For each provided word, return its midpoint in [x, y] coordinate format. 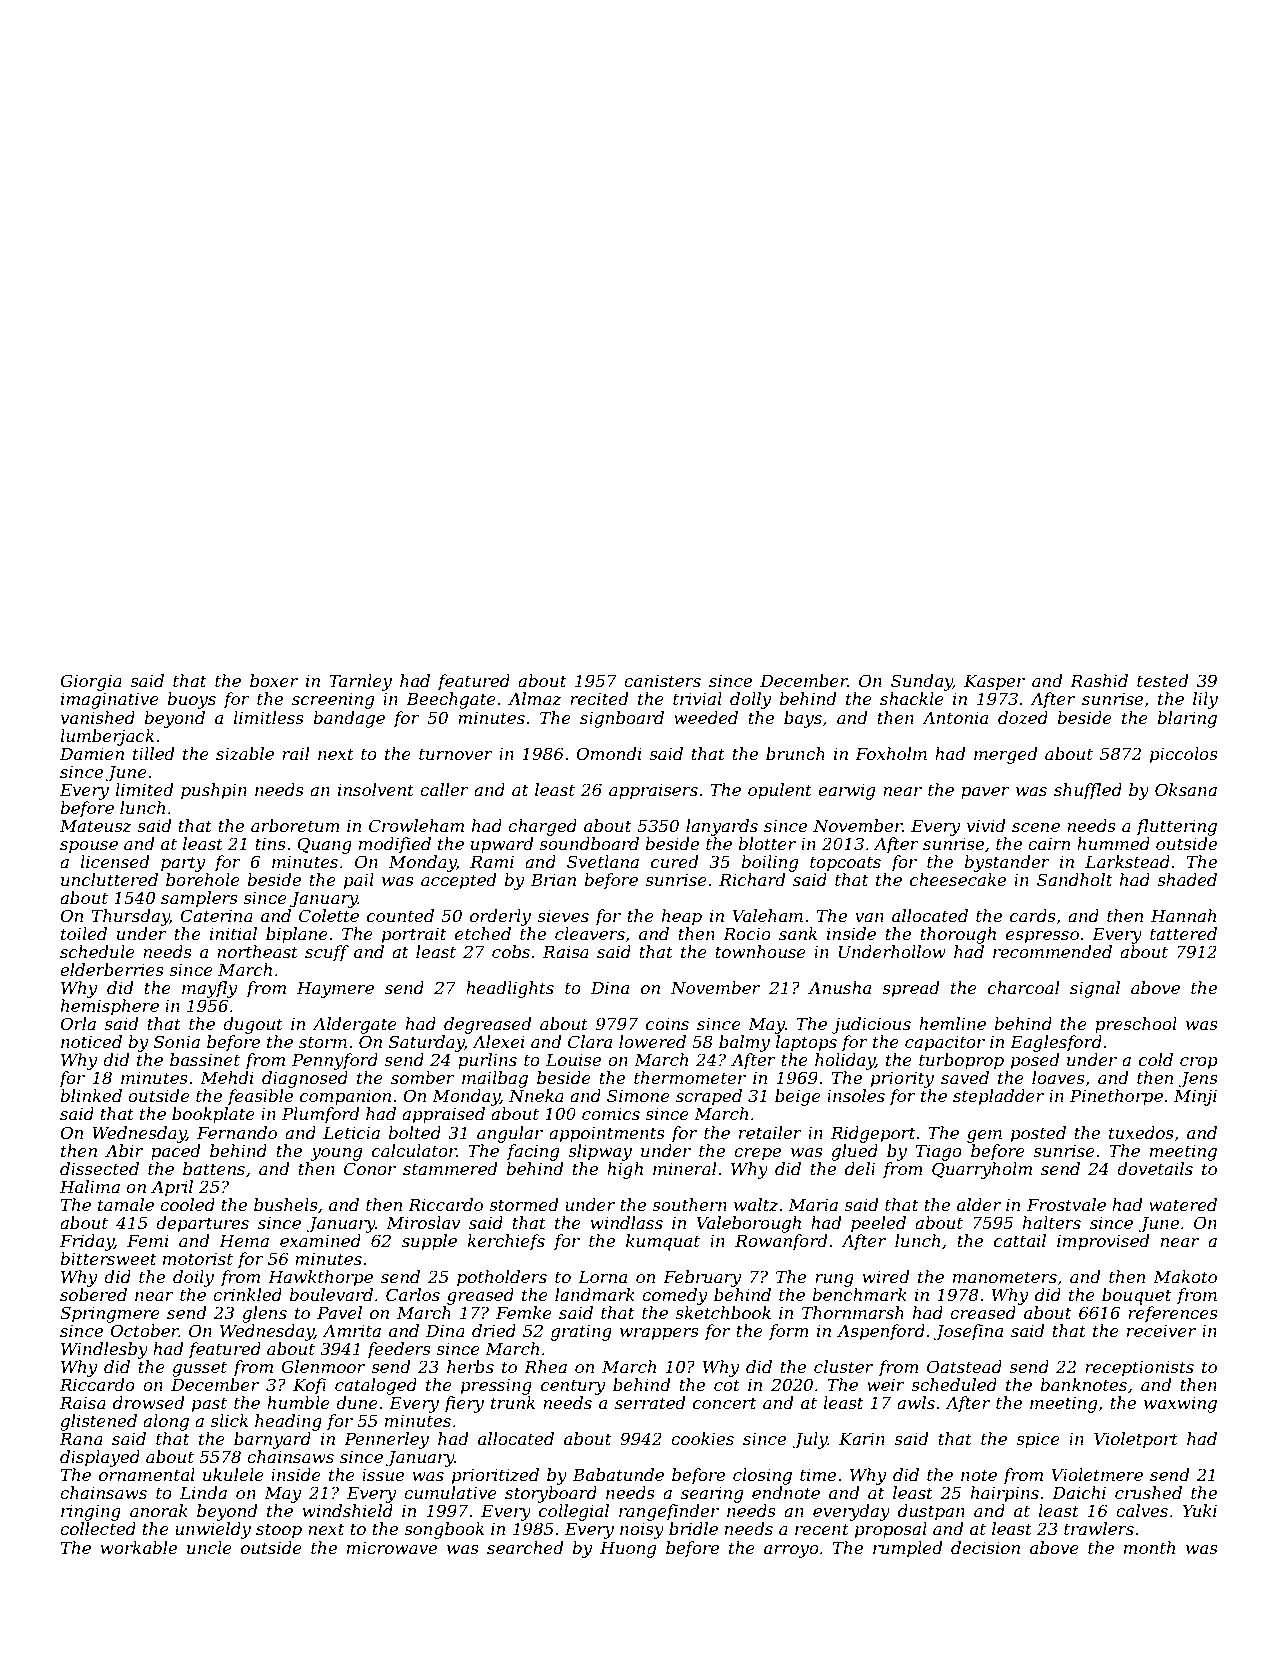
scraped [709, 1097]
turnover [456, 754]
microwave [392, 1548]
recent [822, 1529]
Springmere [110, 1314]
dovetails [1155, 1168]
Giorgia [91, 682]
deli [860, 1168]
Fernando [237, 1132]
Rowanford [781, 1242]
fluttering [1176, 827]
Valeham [767, 915]
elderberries [112, 969]
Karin [862, 1439]
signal [1095, 989]
